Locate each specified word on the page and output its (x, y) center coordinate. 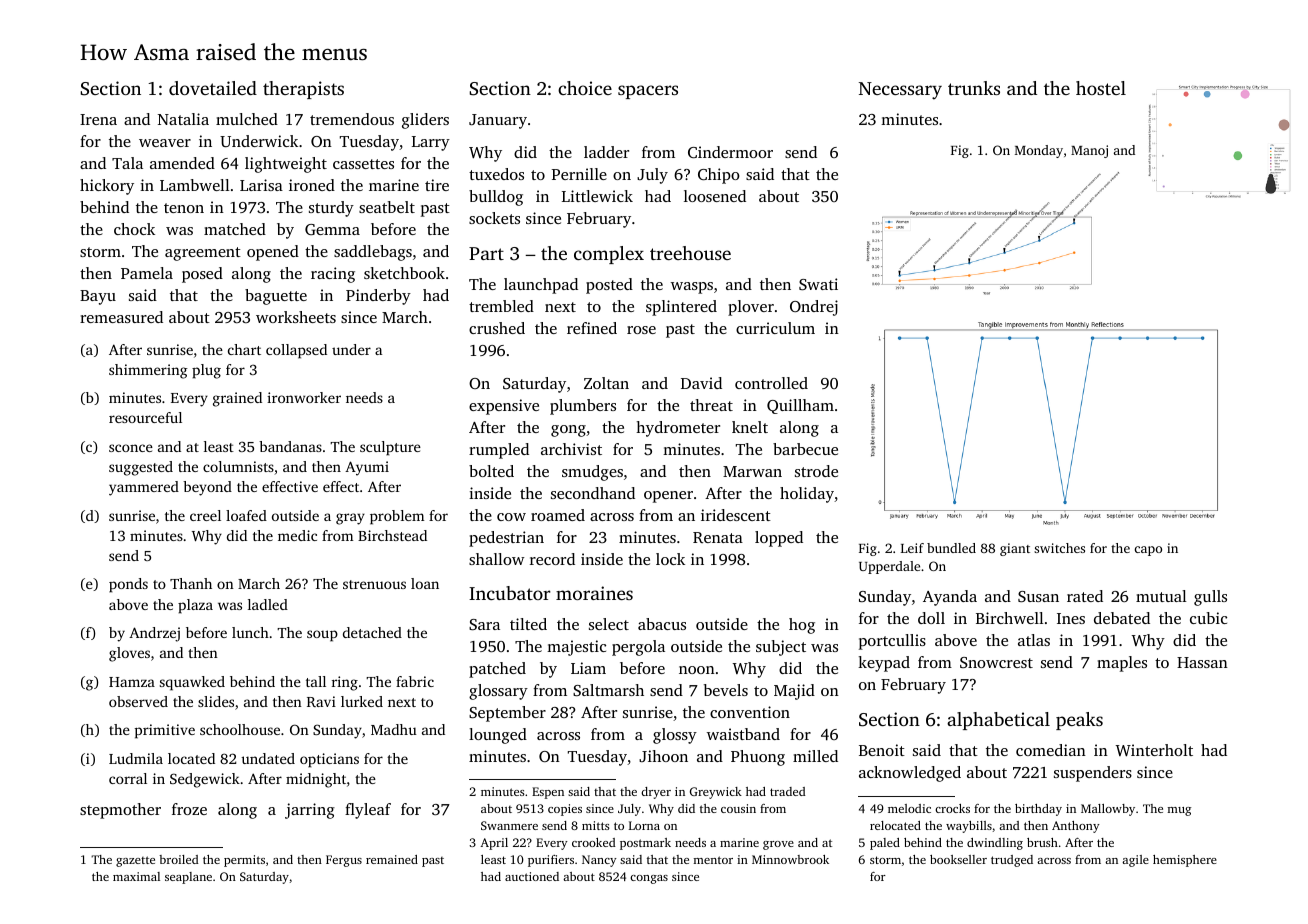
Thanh (191, 583)
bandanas (290, 446)
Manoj (1089, 151)
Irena (98, 119)
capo (1148, 551)
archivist (571, 449)
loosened (715, 196)
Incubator (510, 593)
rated (1085, 596)
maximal (136, 876)
